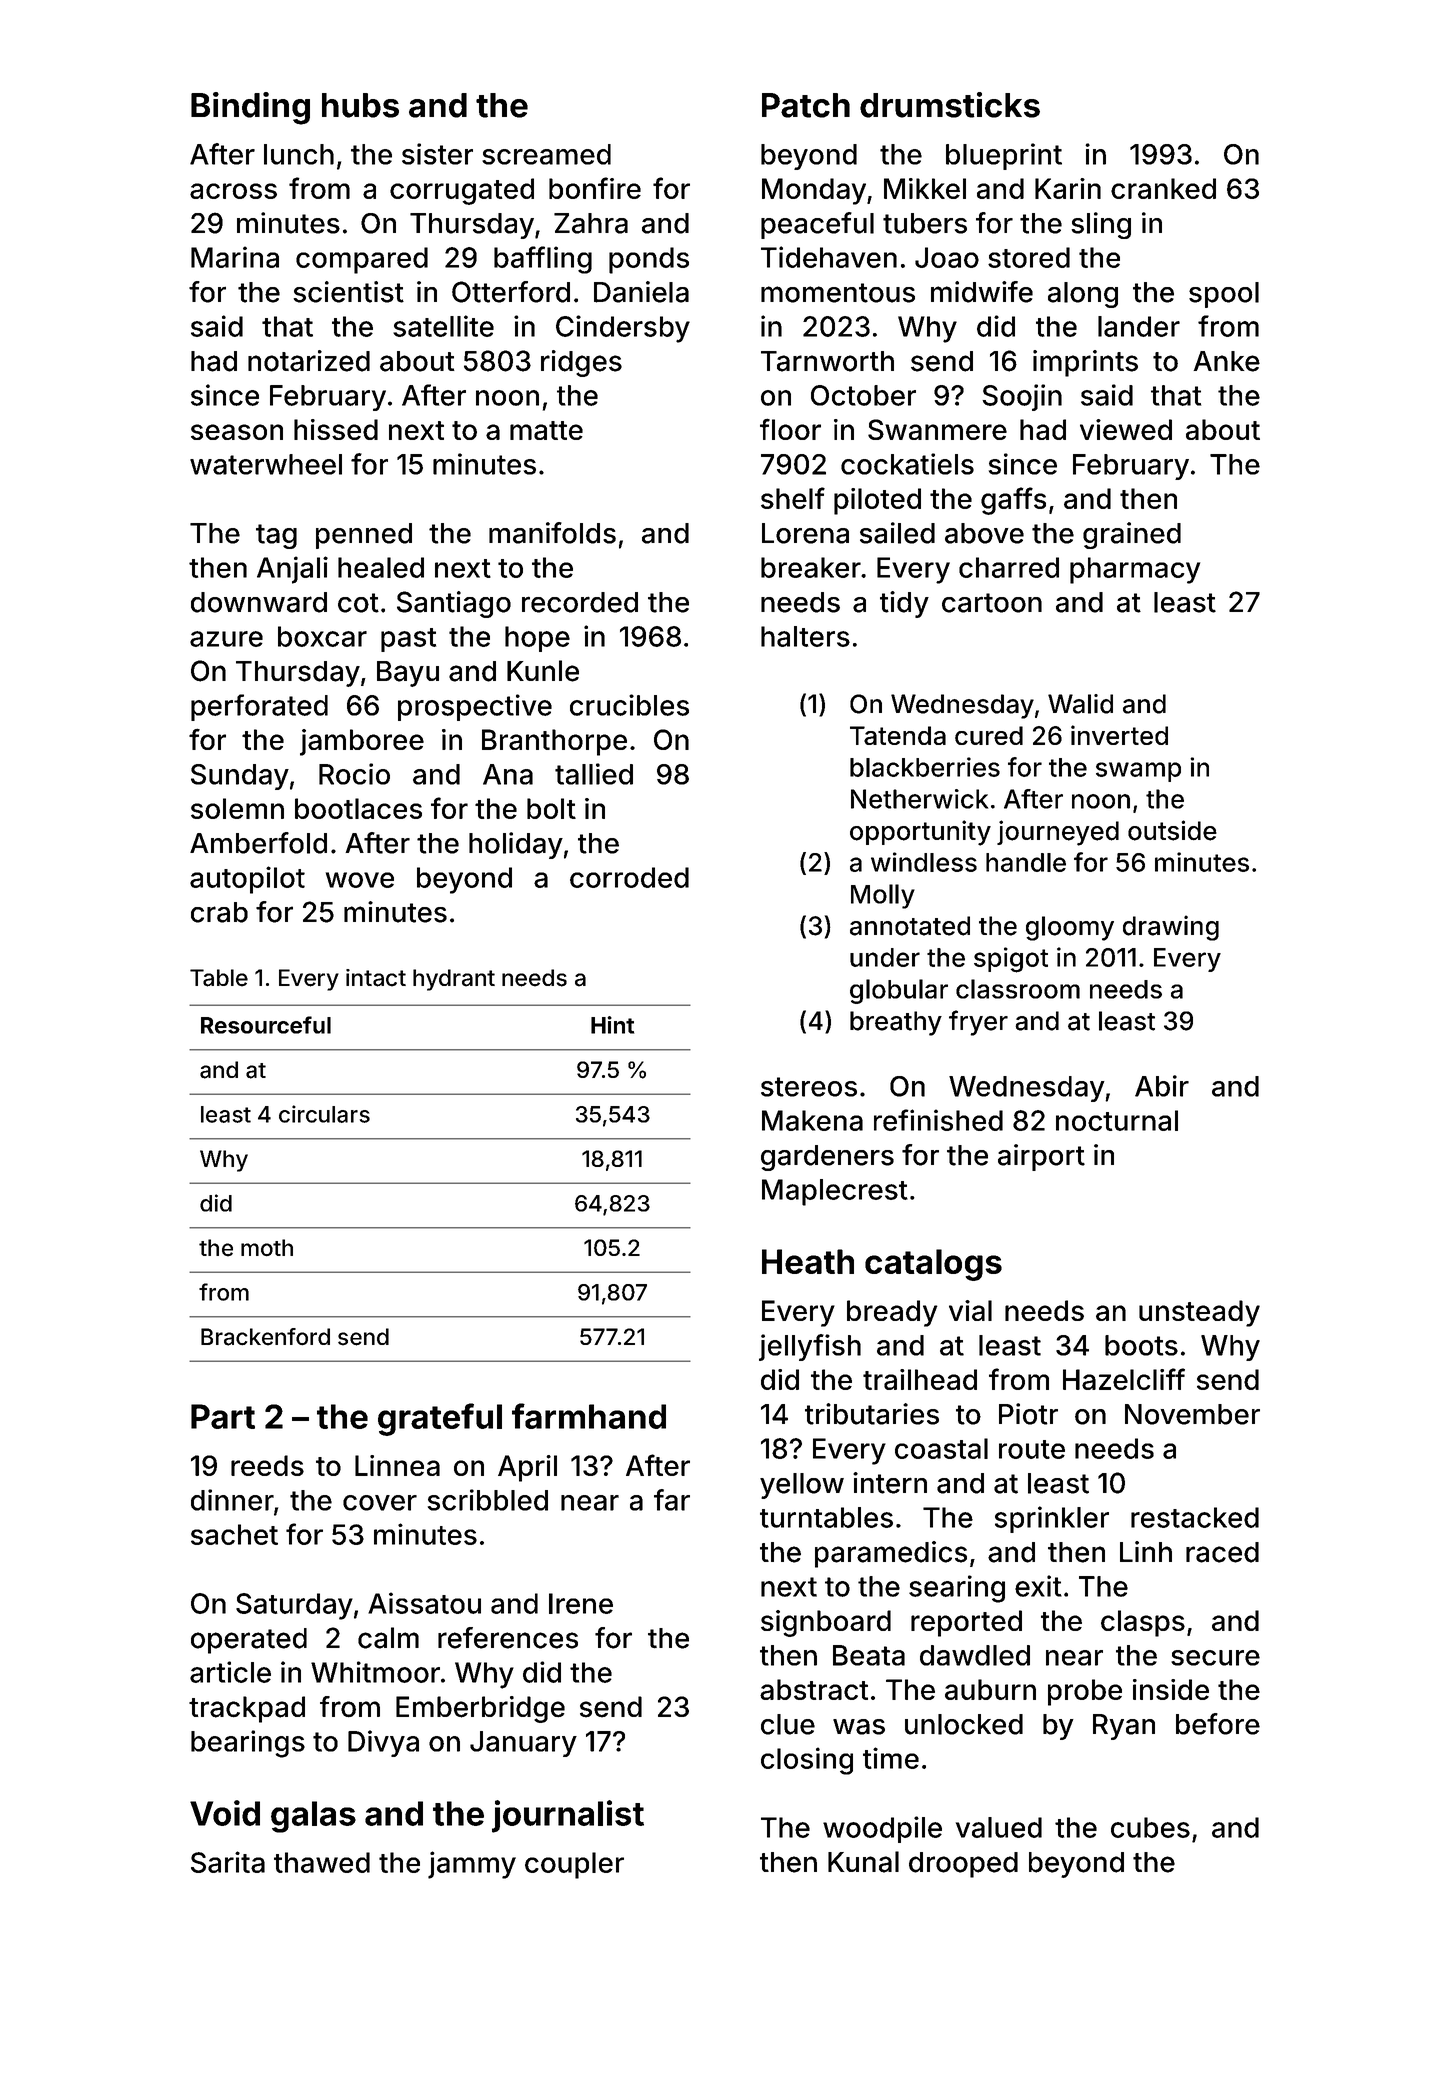 This screenshot has width=1450, height=2100. What do you see at coordinates (223, 1416) in the screenshot?
I see `Part` at bounding box center [223, 1416].
